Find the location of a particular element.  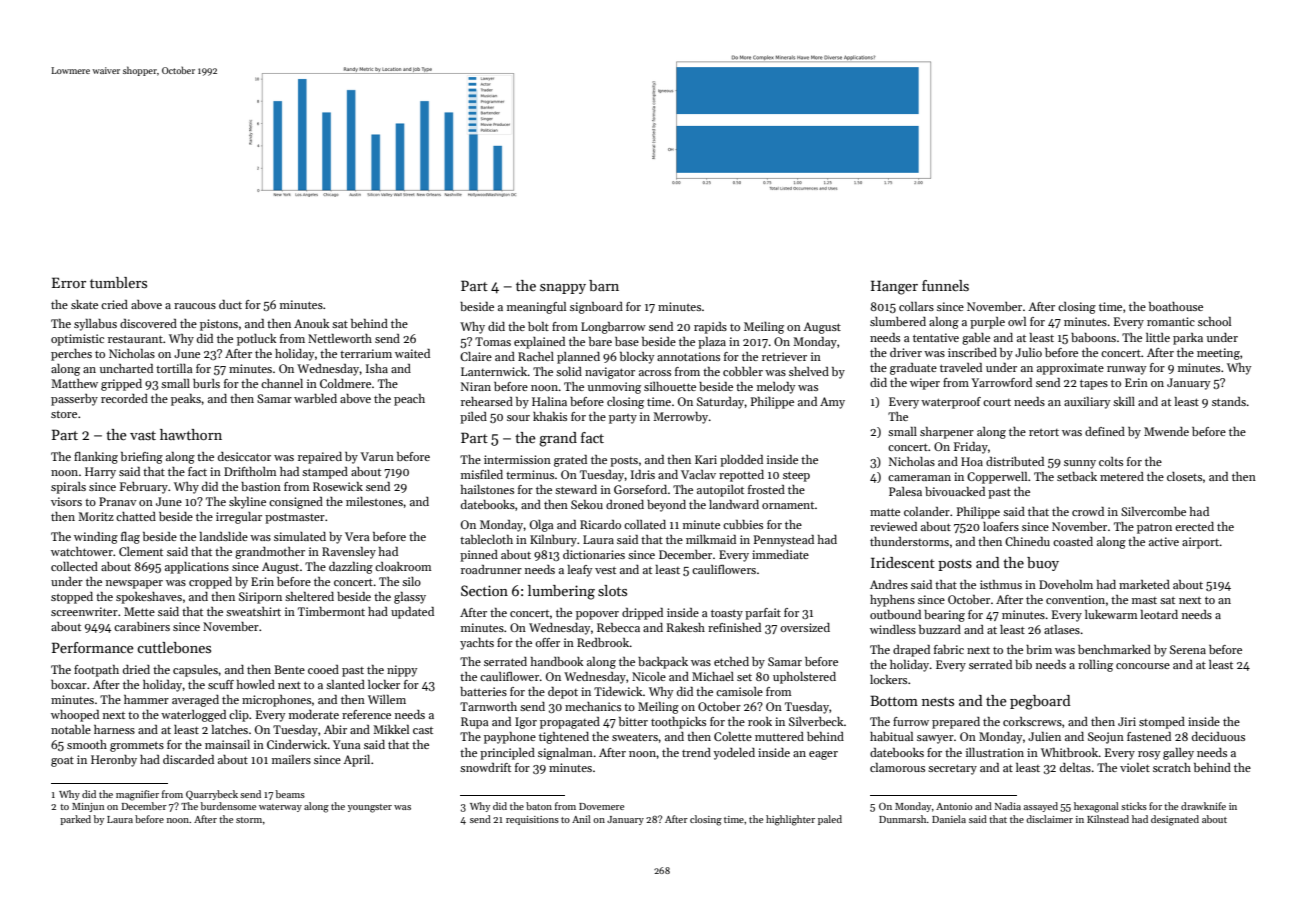

goat is located at coordinates (62, 761).
